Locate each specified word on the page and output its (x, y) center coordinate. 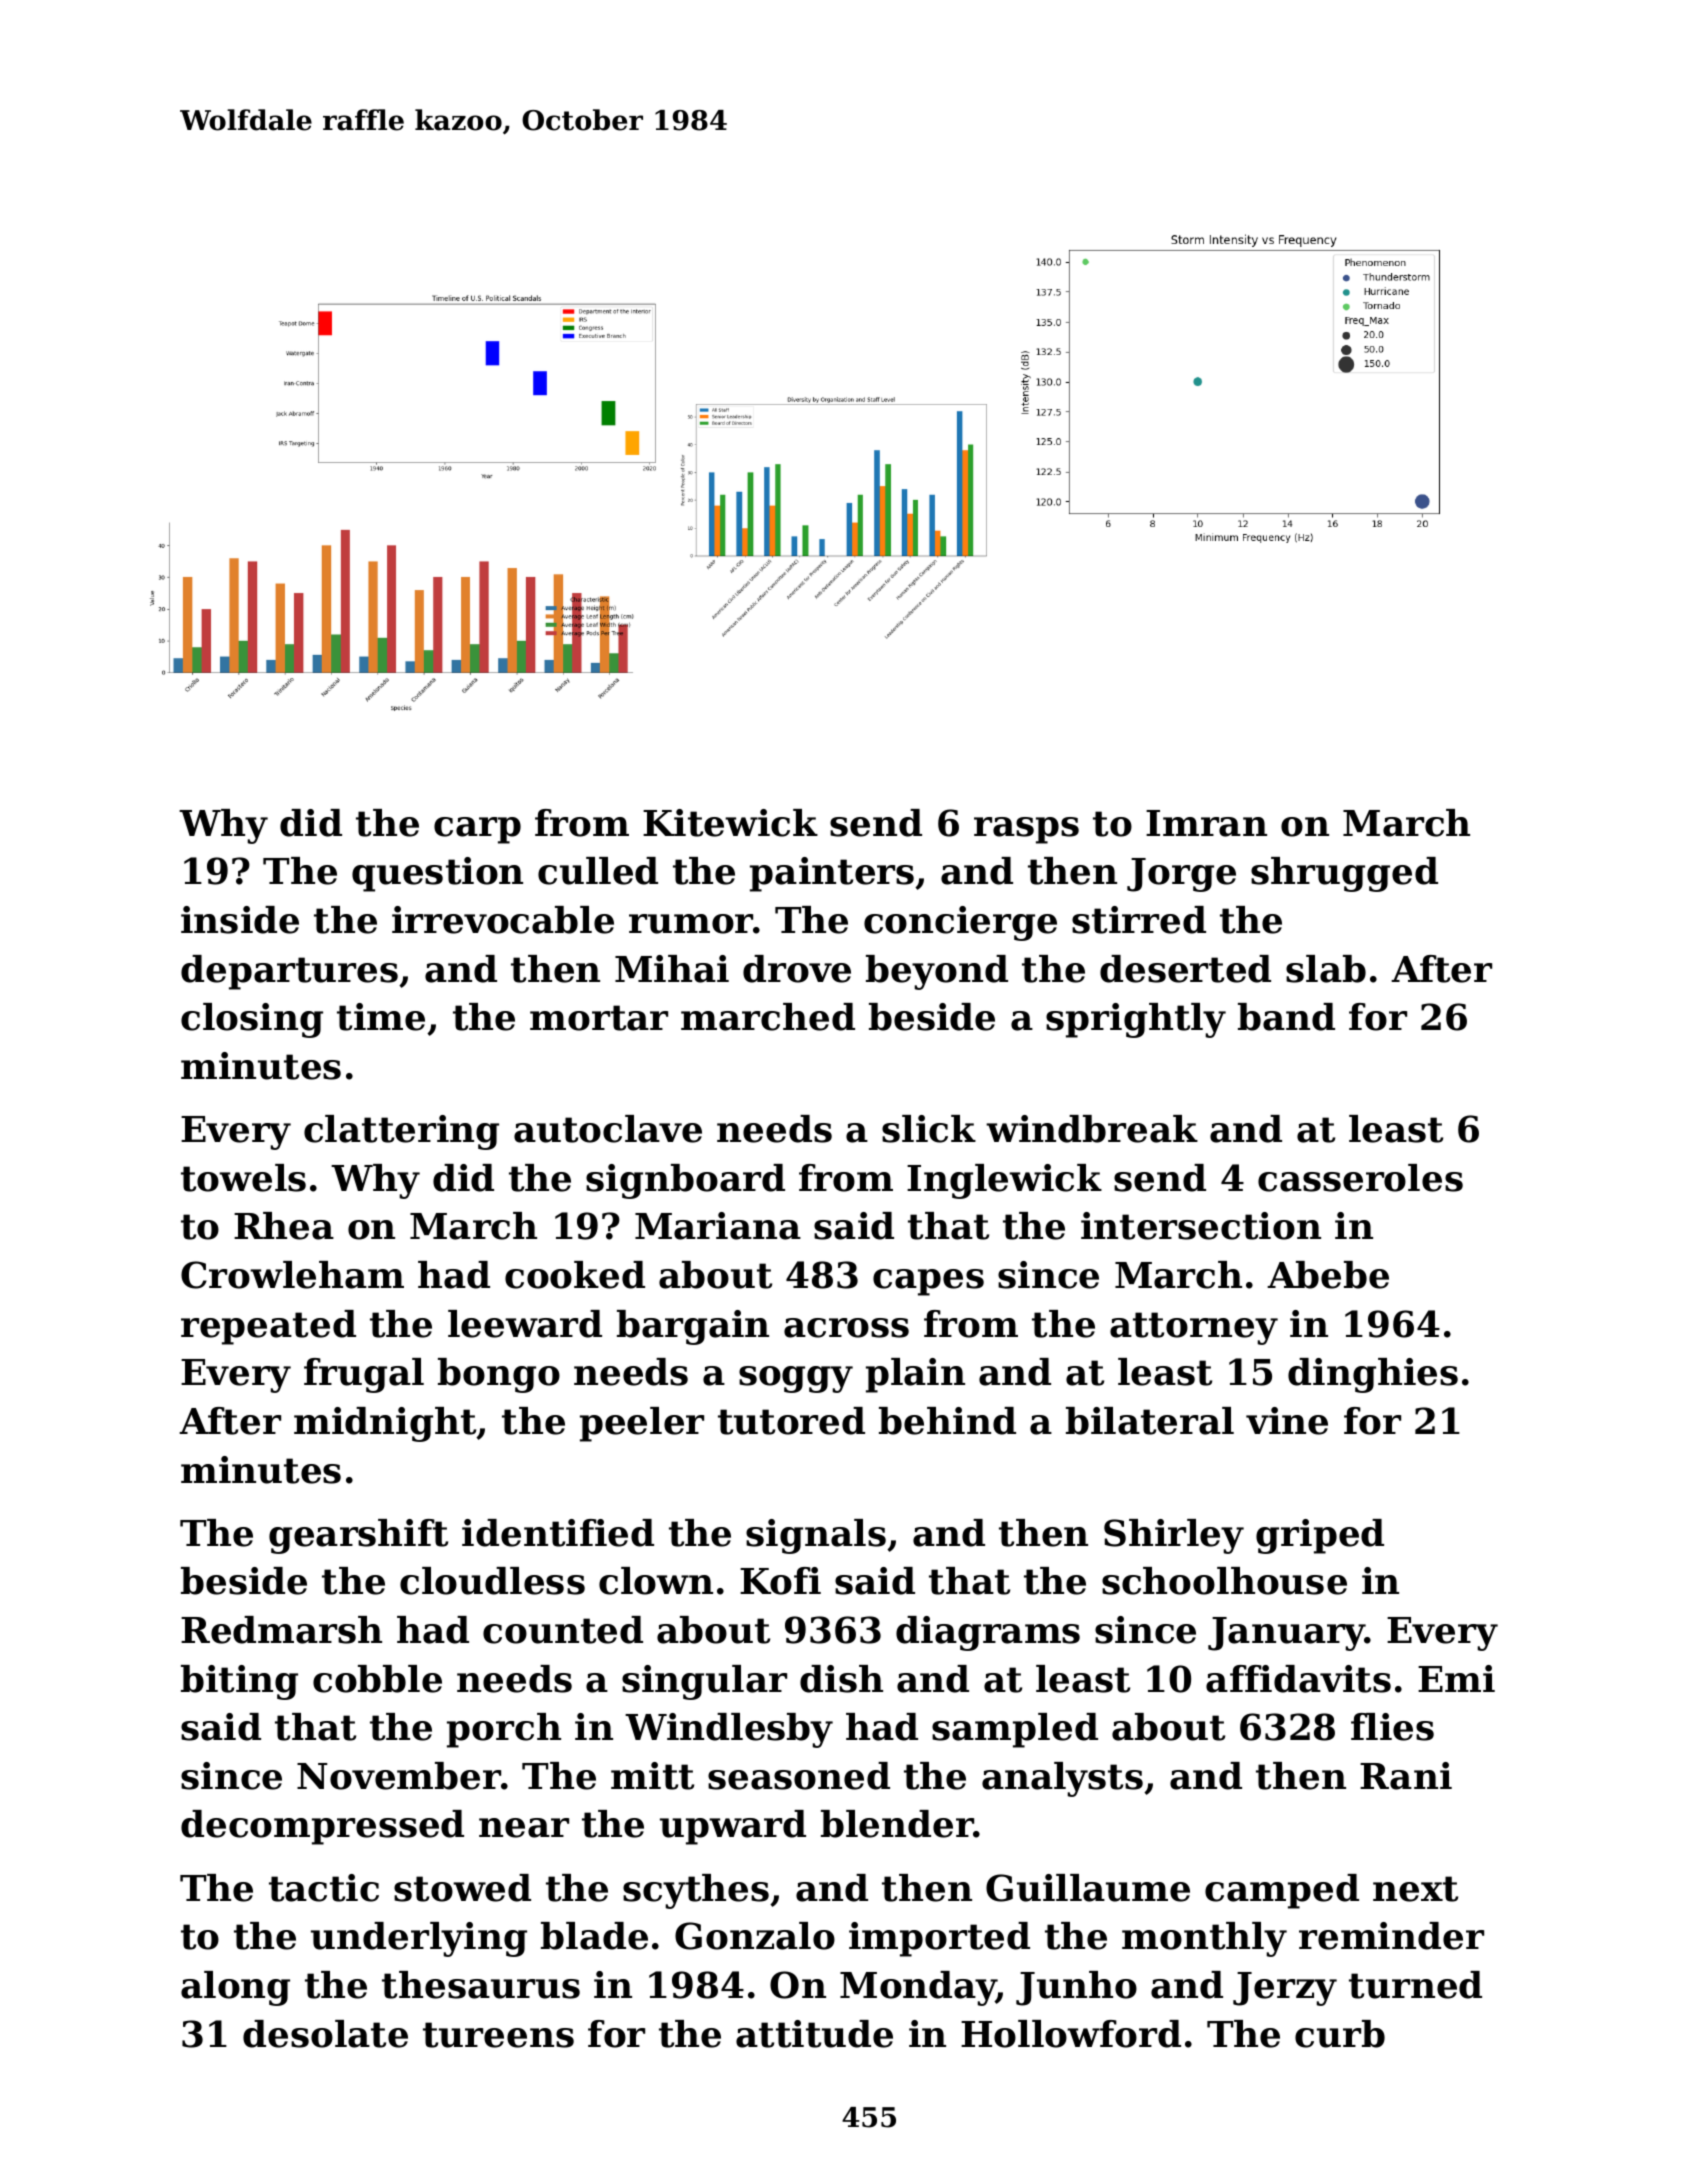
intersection (1201, 1226)
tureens (498, 2035)
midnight (385, 1424)
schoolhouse (1224, 1581)
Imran (1206, 823)
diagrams (988, 1633)
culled (598, 871)
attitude (814, 2034)
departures (289, 972)
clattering (401, 1132)
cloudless (492, 1581)
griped (1320, 1536)
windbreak (1092, 1129)
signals (816, 1536)
